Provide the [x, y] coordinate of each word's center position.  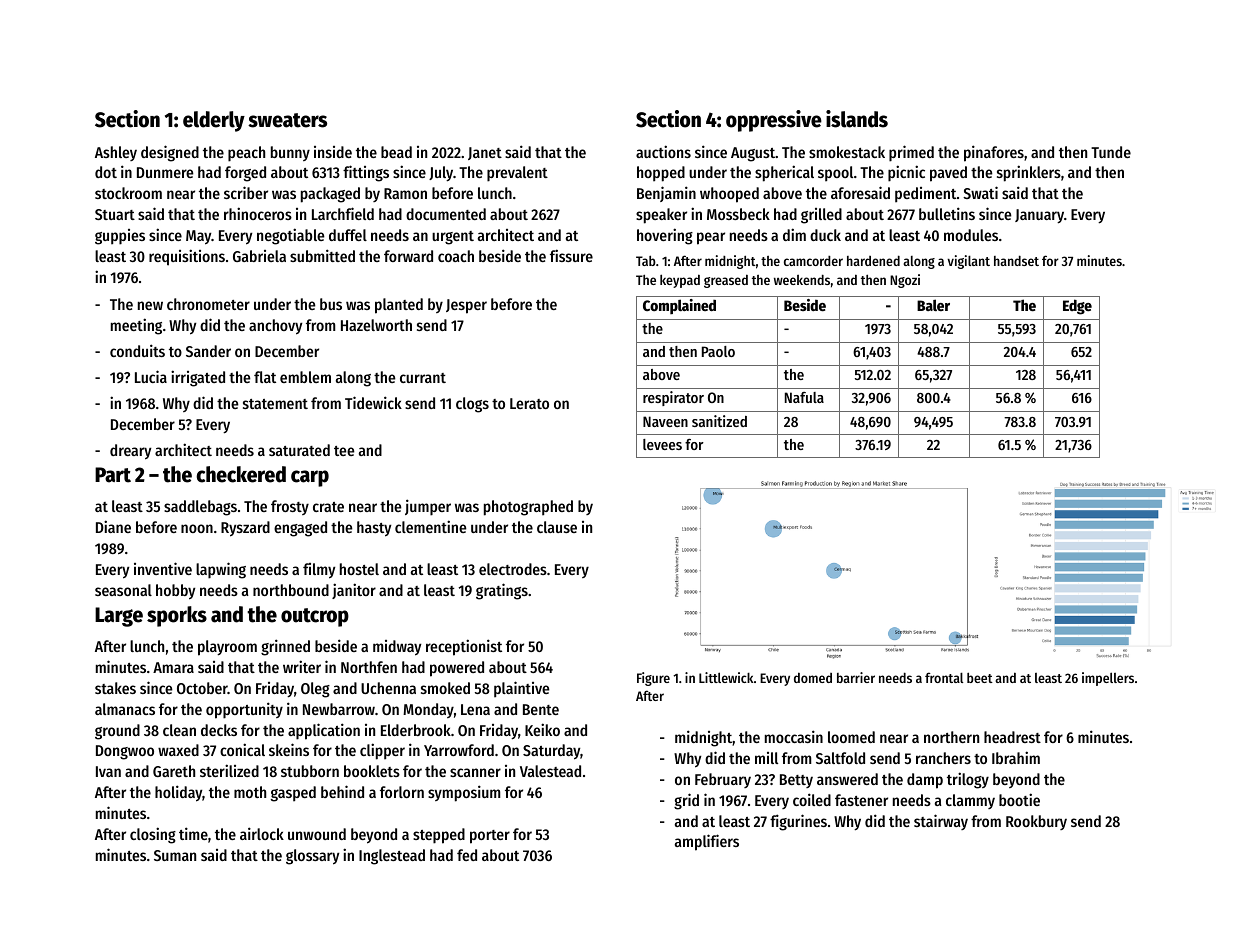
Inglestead [392, 857]
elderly [214, 121]
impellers [1108, 679]
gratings [502, 591]
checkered [241, 474]
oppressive [774, 121]
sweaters [287, 120]
